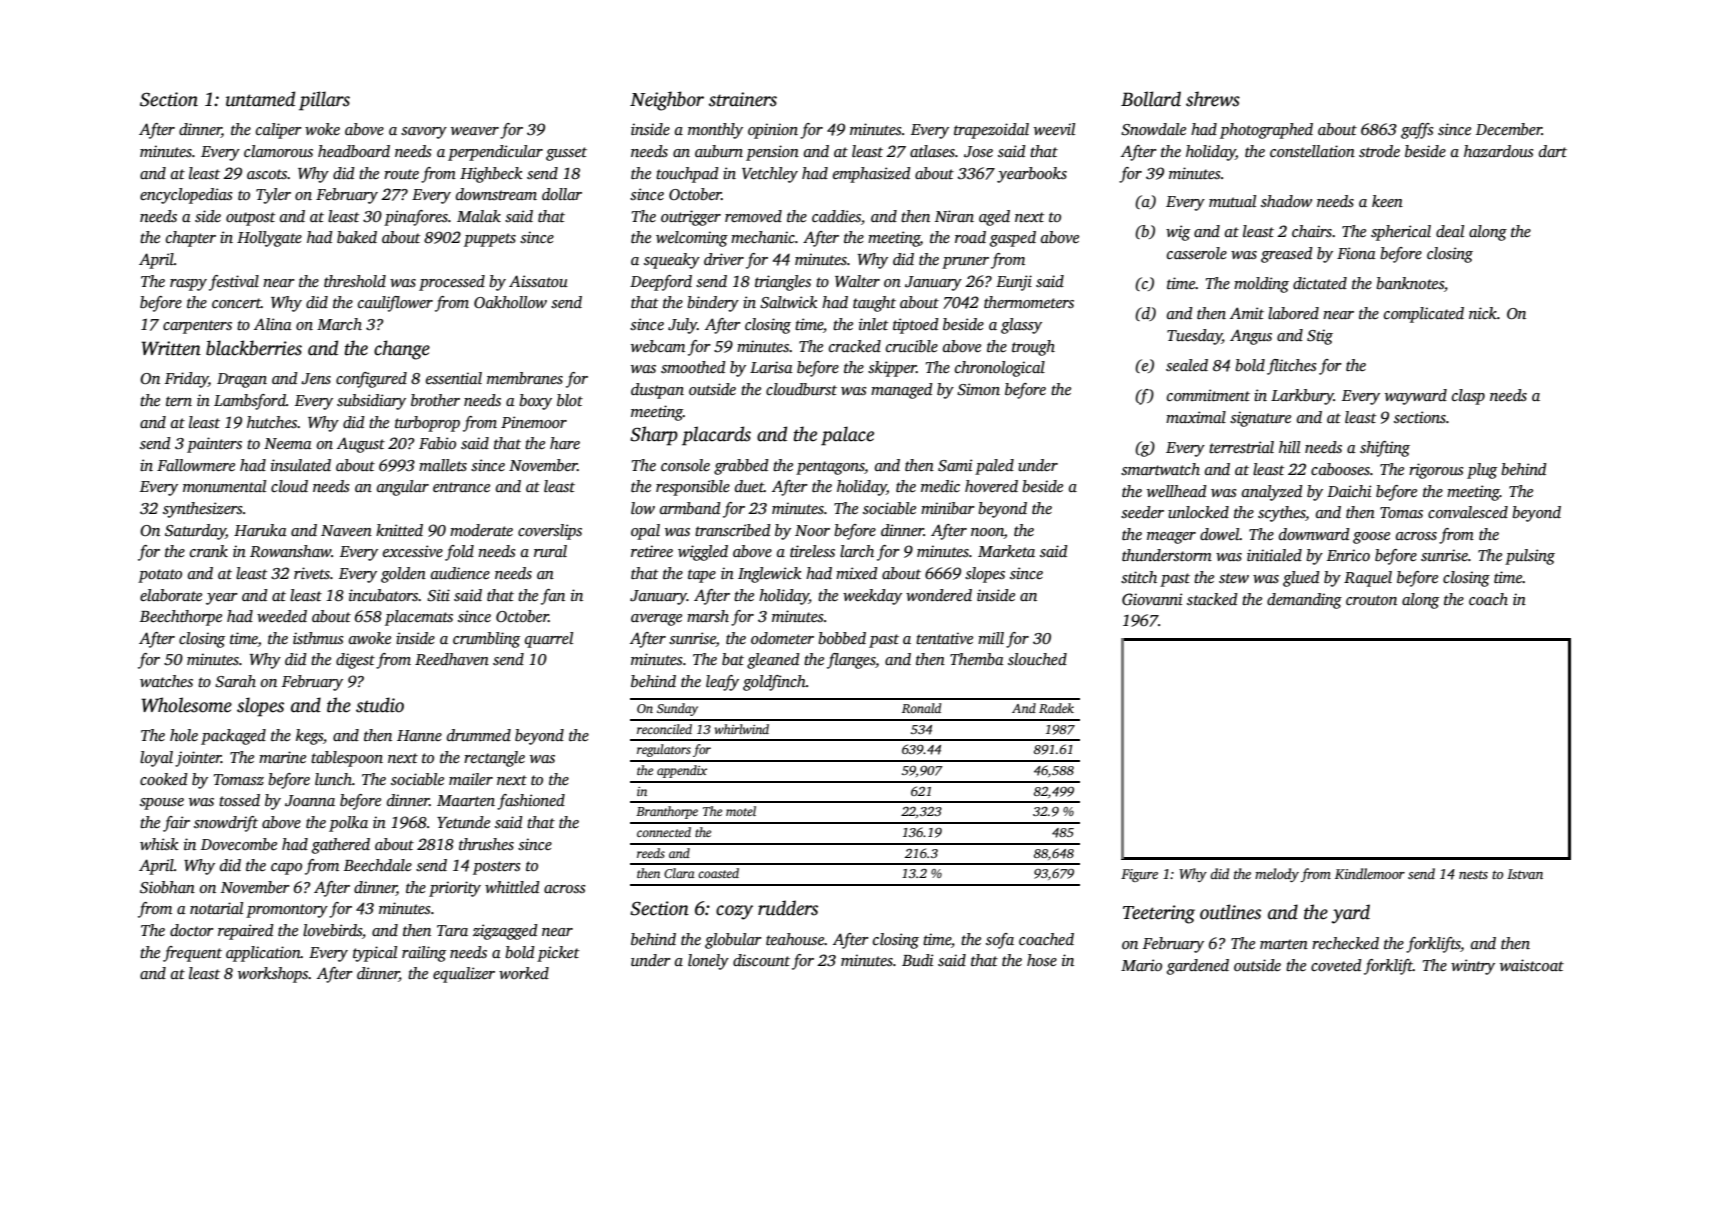  Describe the element at coordinates (667, 101) in the image. I see `Neighbor` at that location.
